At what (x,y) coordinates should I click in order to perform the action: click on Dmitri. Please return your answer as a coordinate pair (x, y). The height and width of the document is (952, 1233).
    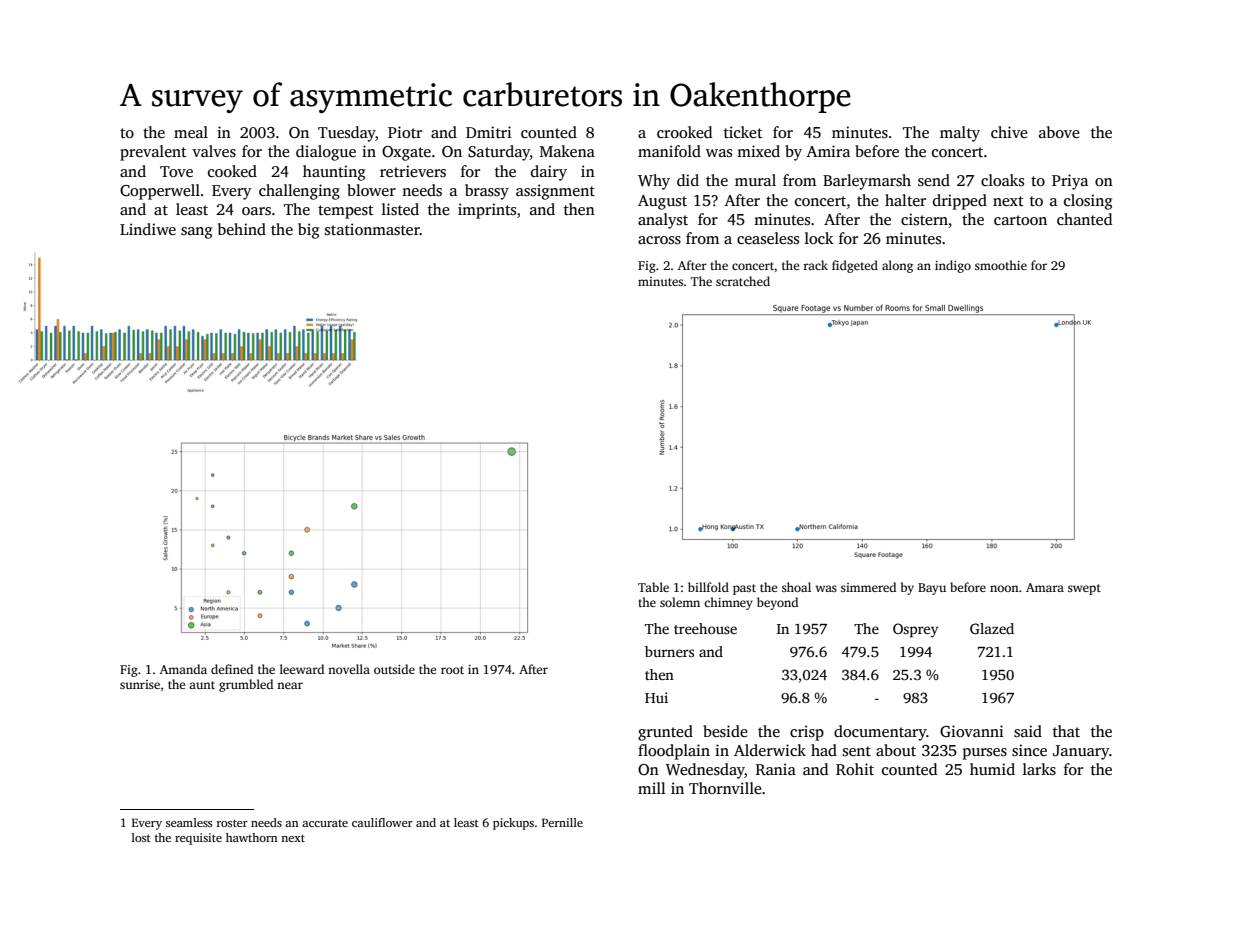
    Looking at the image, I should click on (489, 132).
